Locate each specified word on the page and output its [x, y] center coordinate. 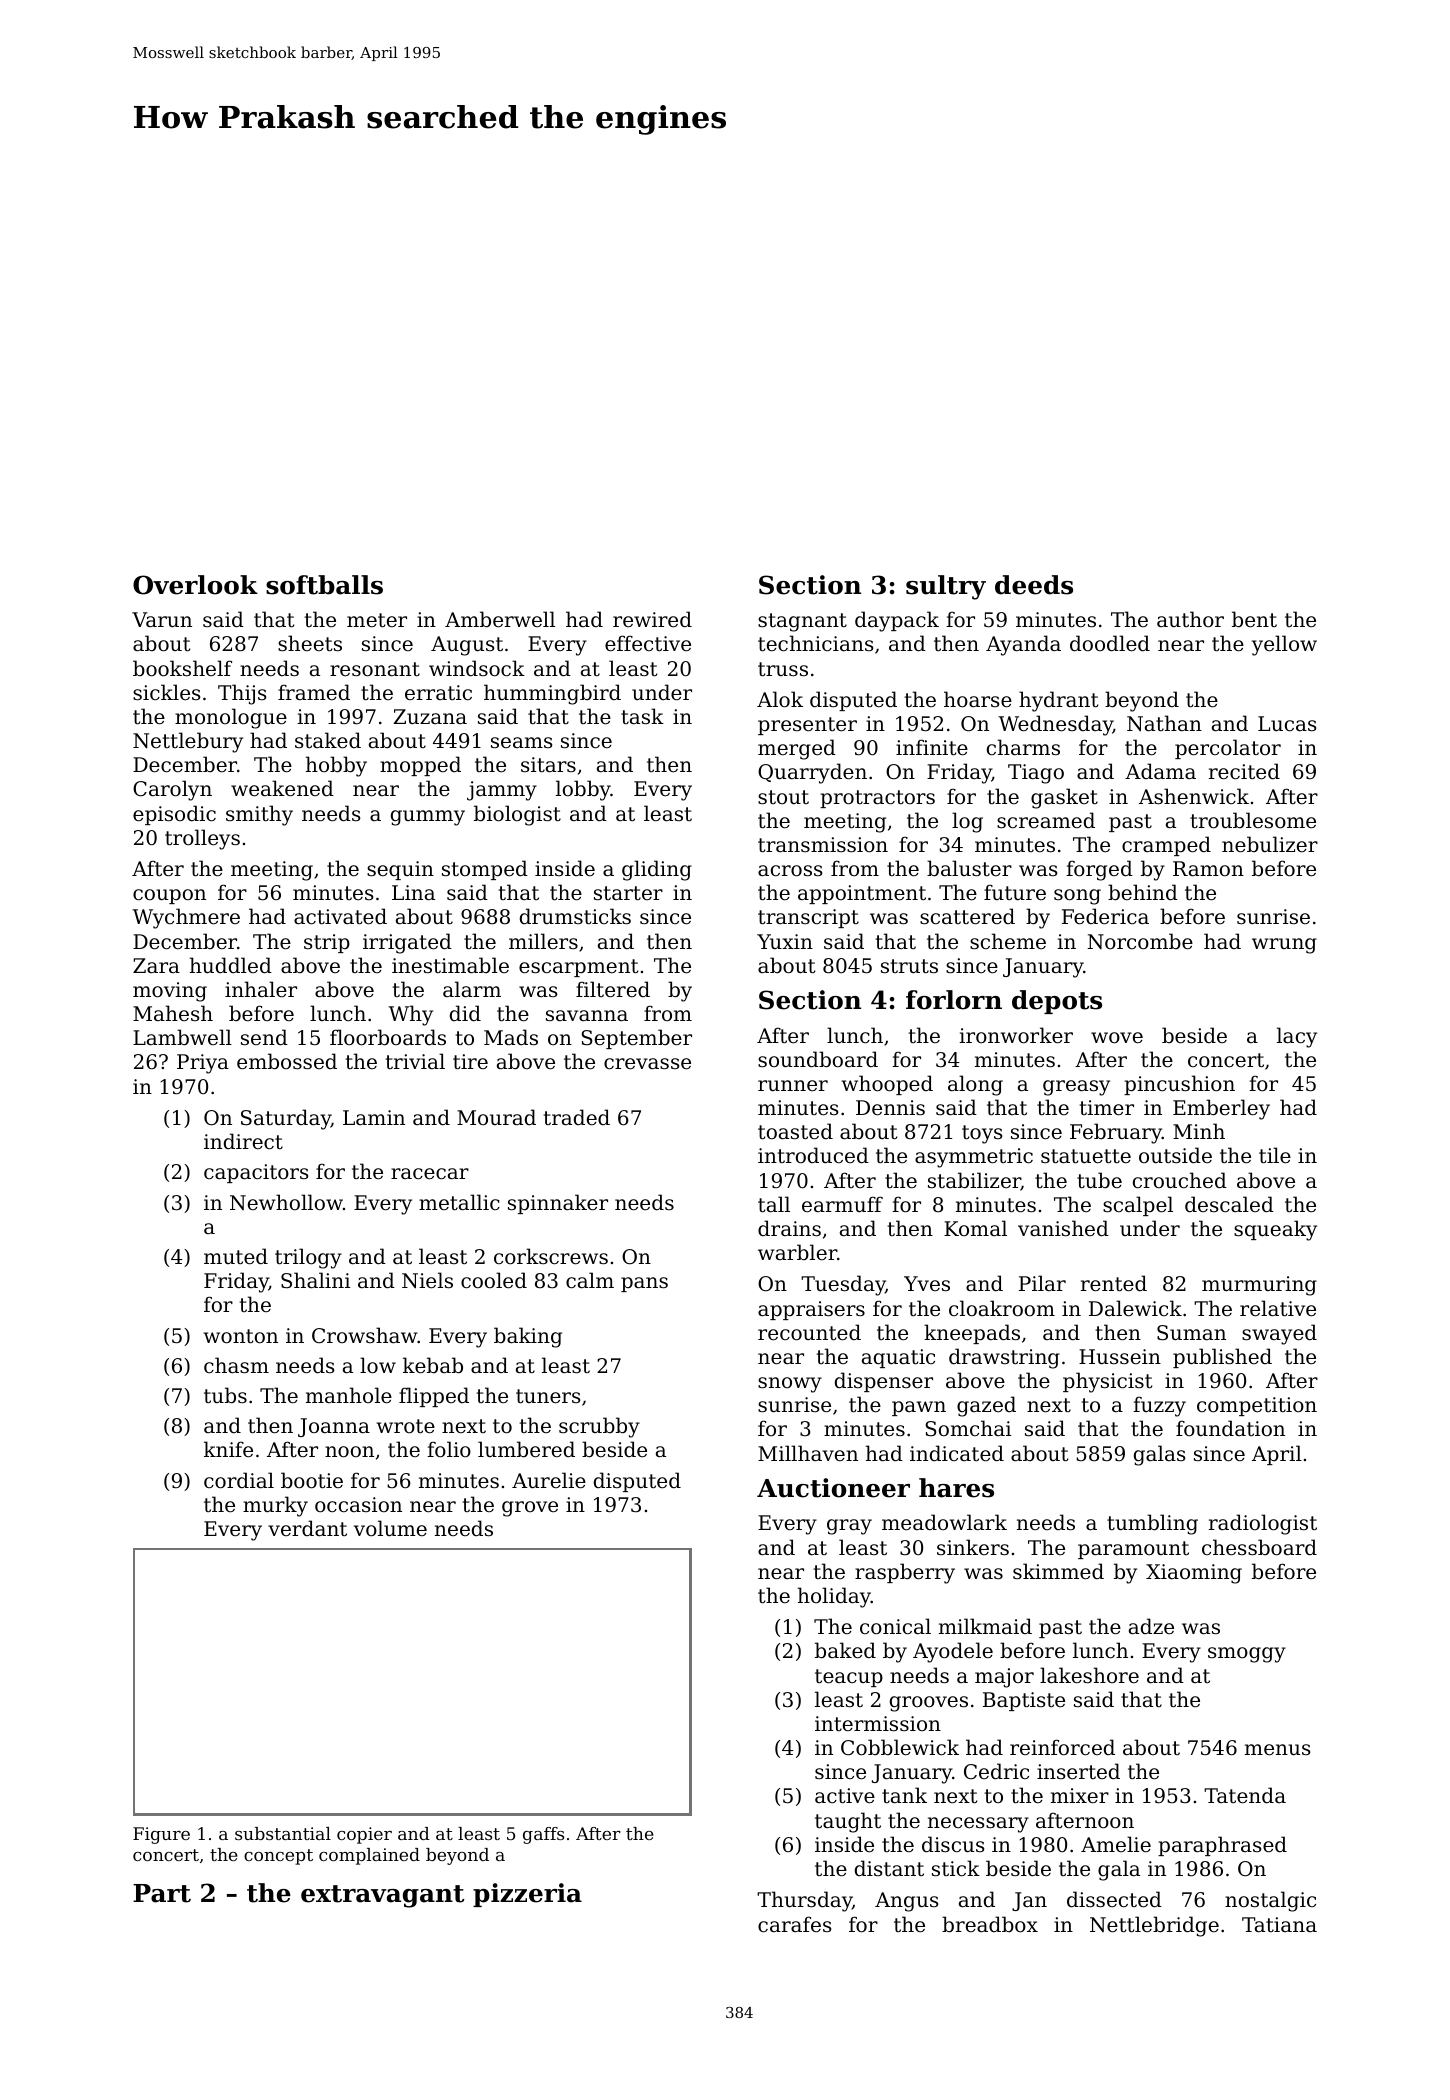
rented [1114, 1283]
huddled [231, 965]
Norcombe [1140, 941]
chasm [236, 1365]
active [845, 1796]
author [1190, 619]
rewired [652, 619]
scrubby [599, 1427]
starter [628, 893]
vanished [1063, 1228]
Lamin [374, 1117]
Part [162, 1893]
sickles [166, 692]
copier [364, 1835]
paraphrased [1222, 1846]
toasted [795, 1131]
